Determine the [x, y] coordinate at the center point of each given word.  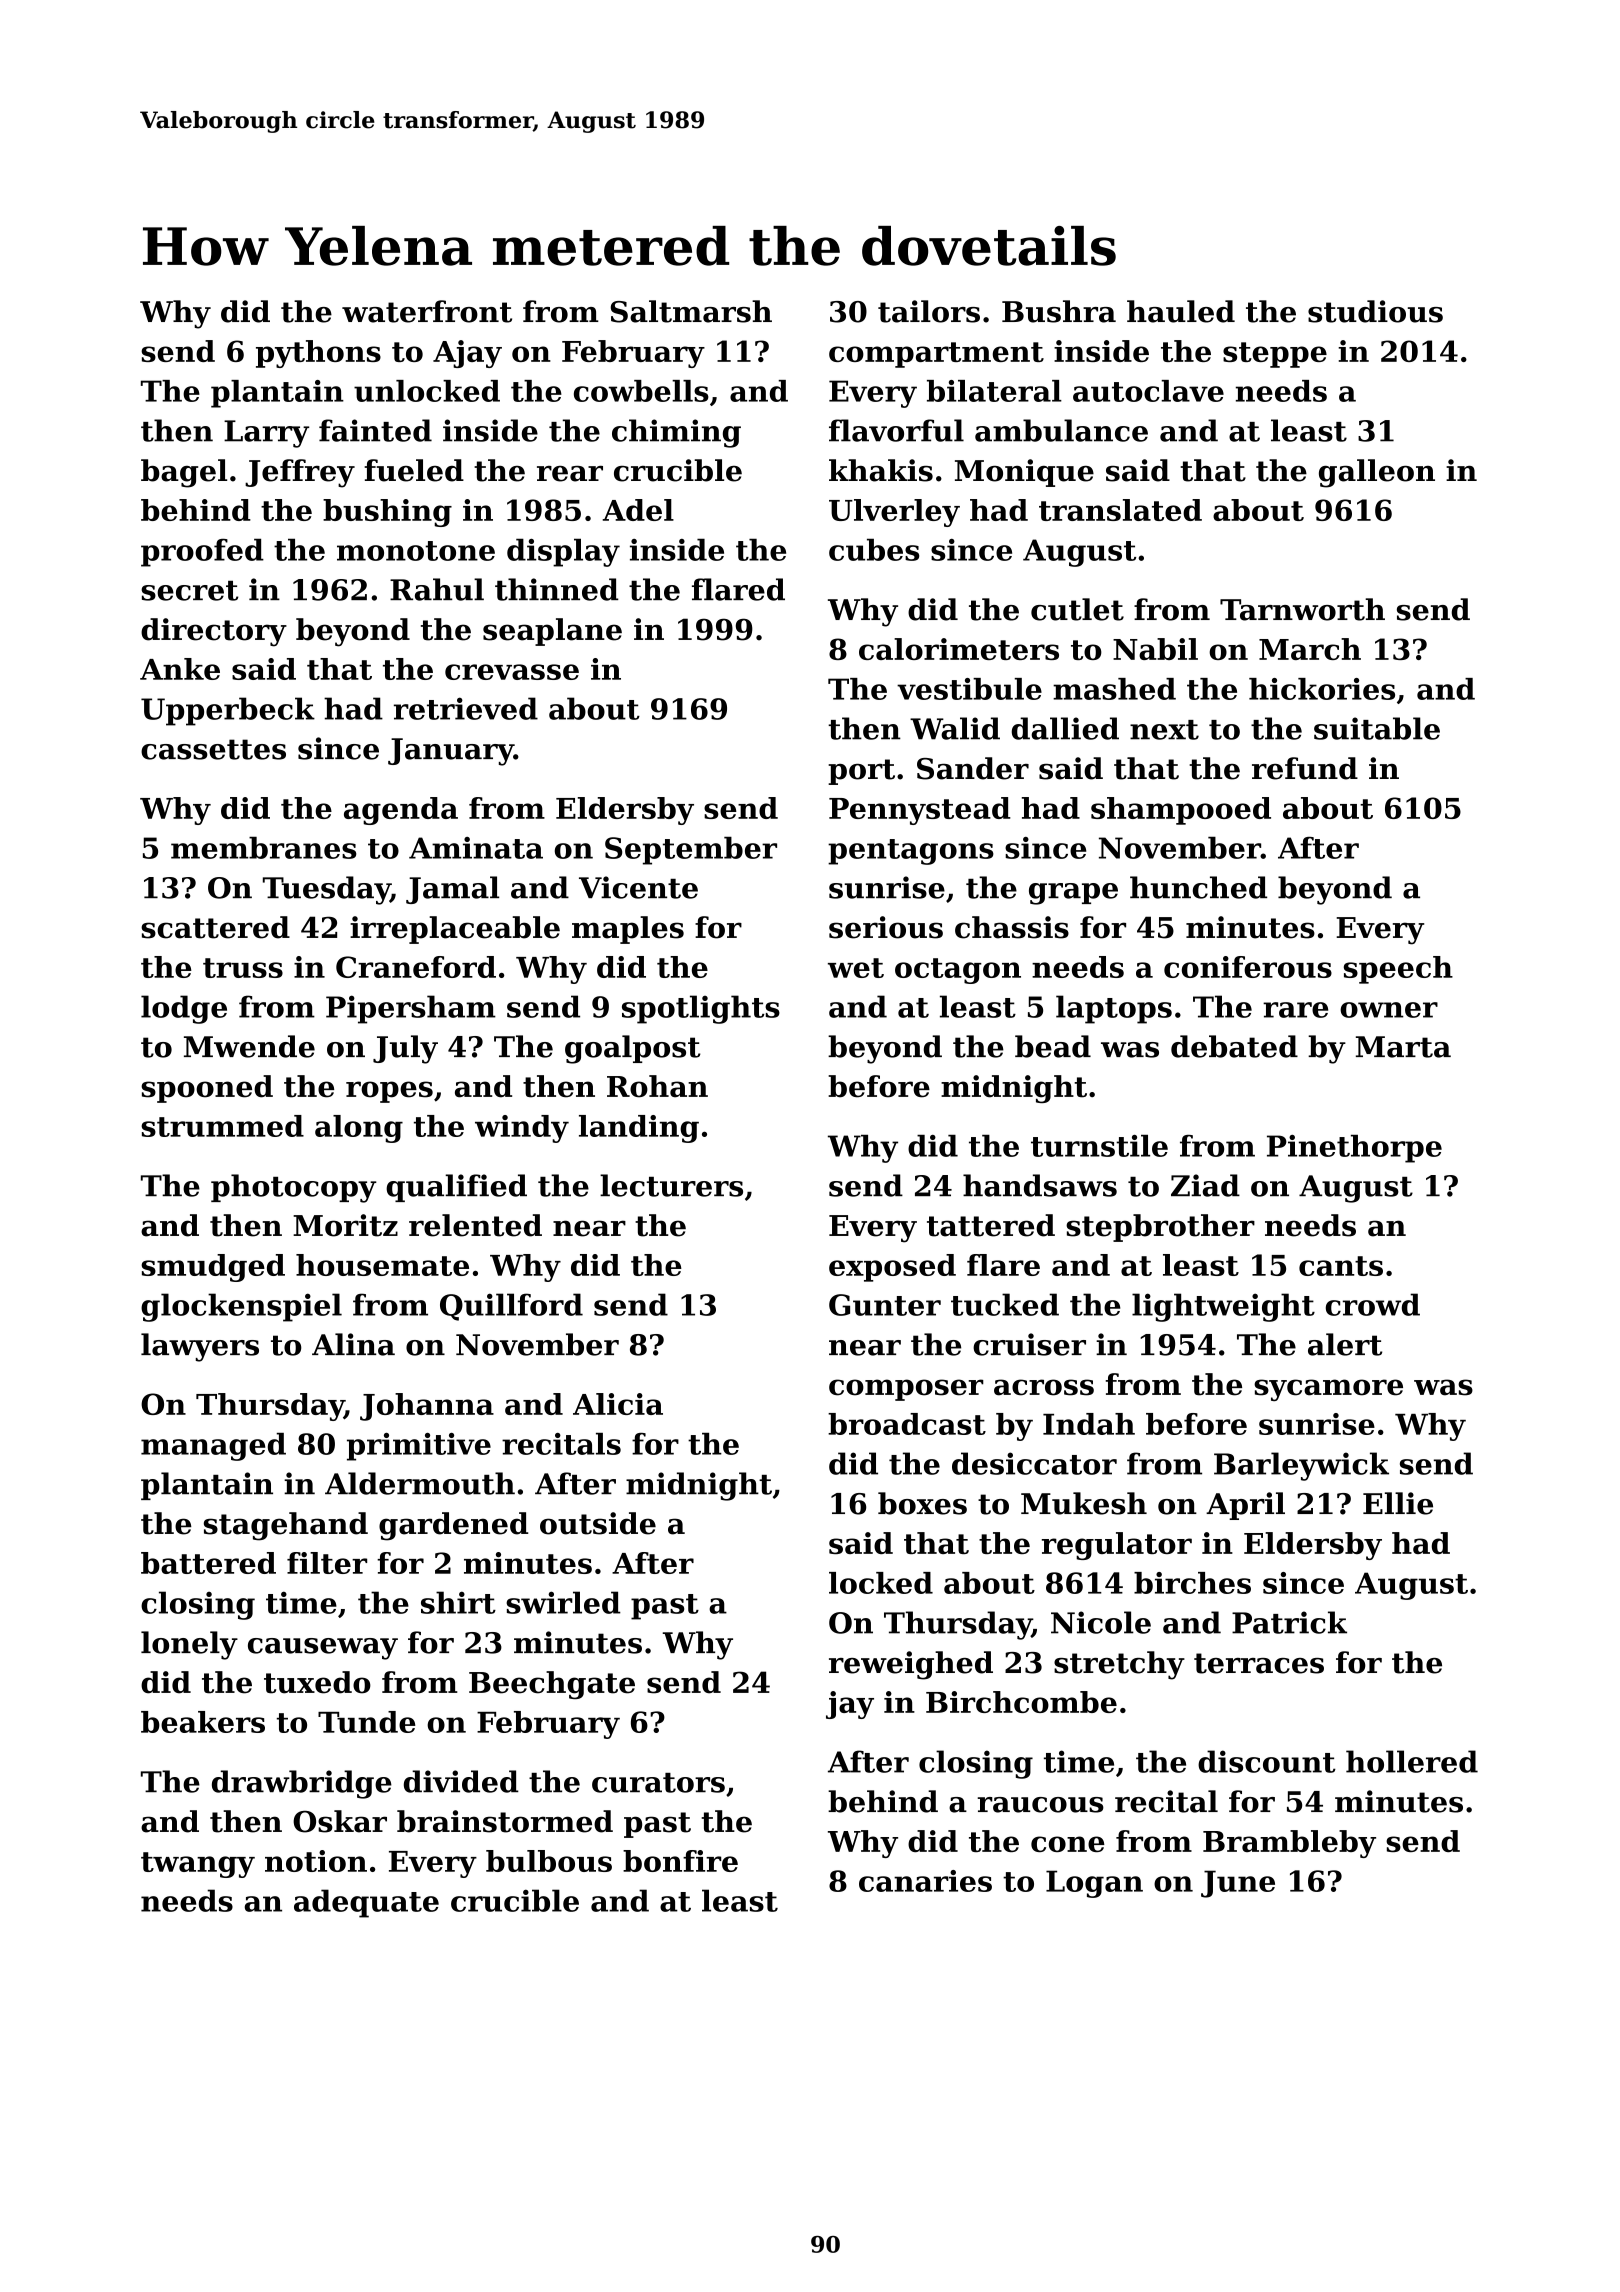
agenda [401, 811]
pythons [318, 354]
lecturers [671, 1185]
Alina [353, 1344]
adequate [366, 1903]
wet [856, 968]
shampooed [1181, 811]
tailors [929, 311]
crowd [1373, 1304]
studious [1375, 311]
